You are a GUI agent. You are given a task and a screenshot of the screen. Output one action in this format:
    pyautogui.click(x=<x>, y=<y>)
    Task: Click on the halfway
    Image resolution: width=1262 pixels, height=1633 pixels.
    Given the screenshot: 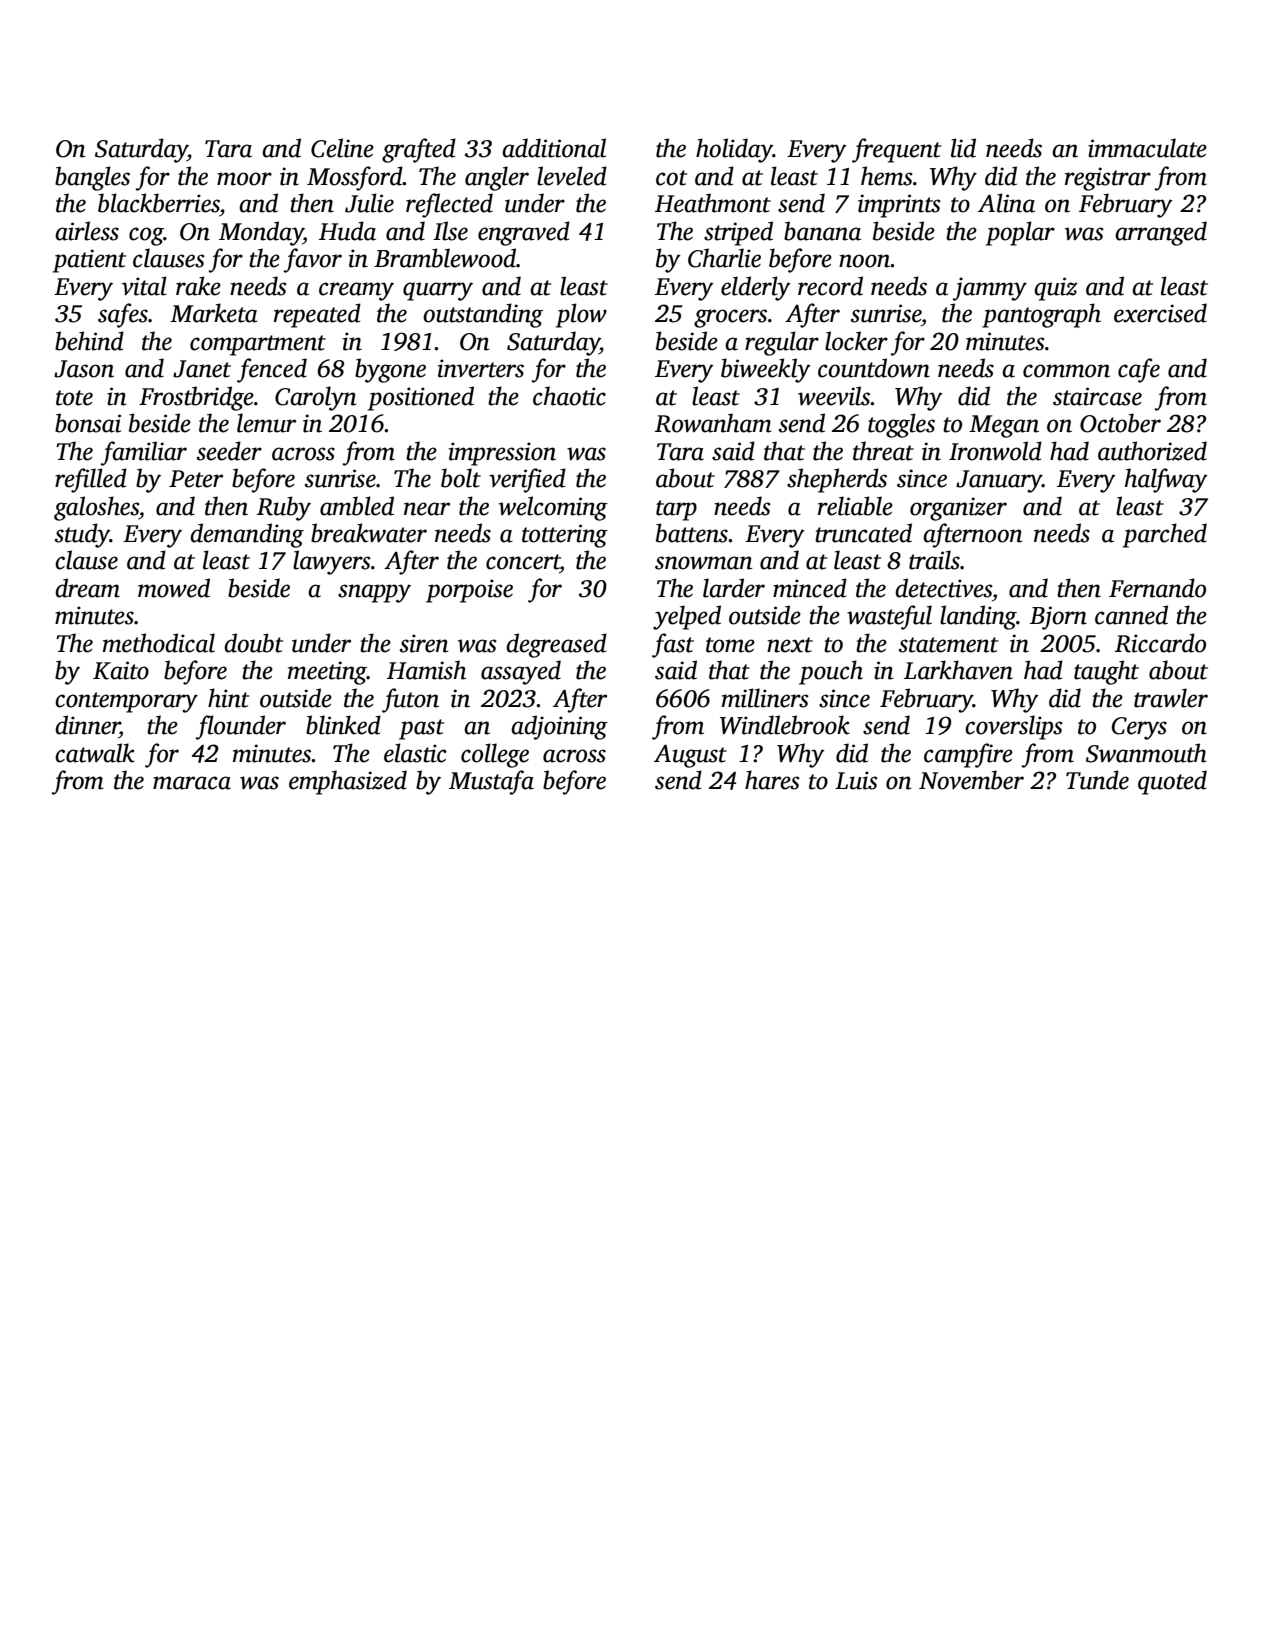 What is the action you would take?
    pyautogui.click(x=1166, y=480)
